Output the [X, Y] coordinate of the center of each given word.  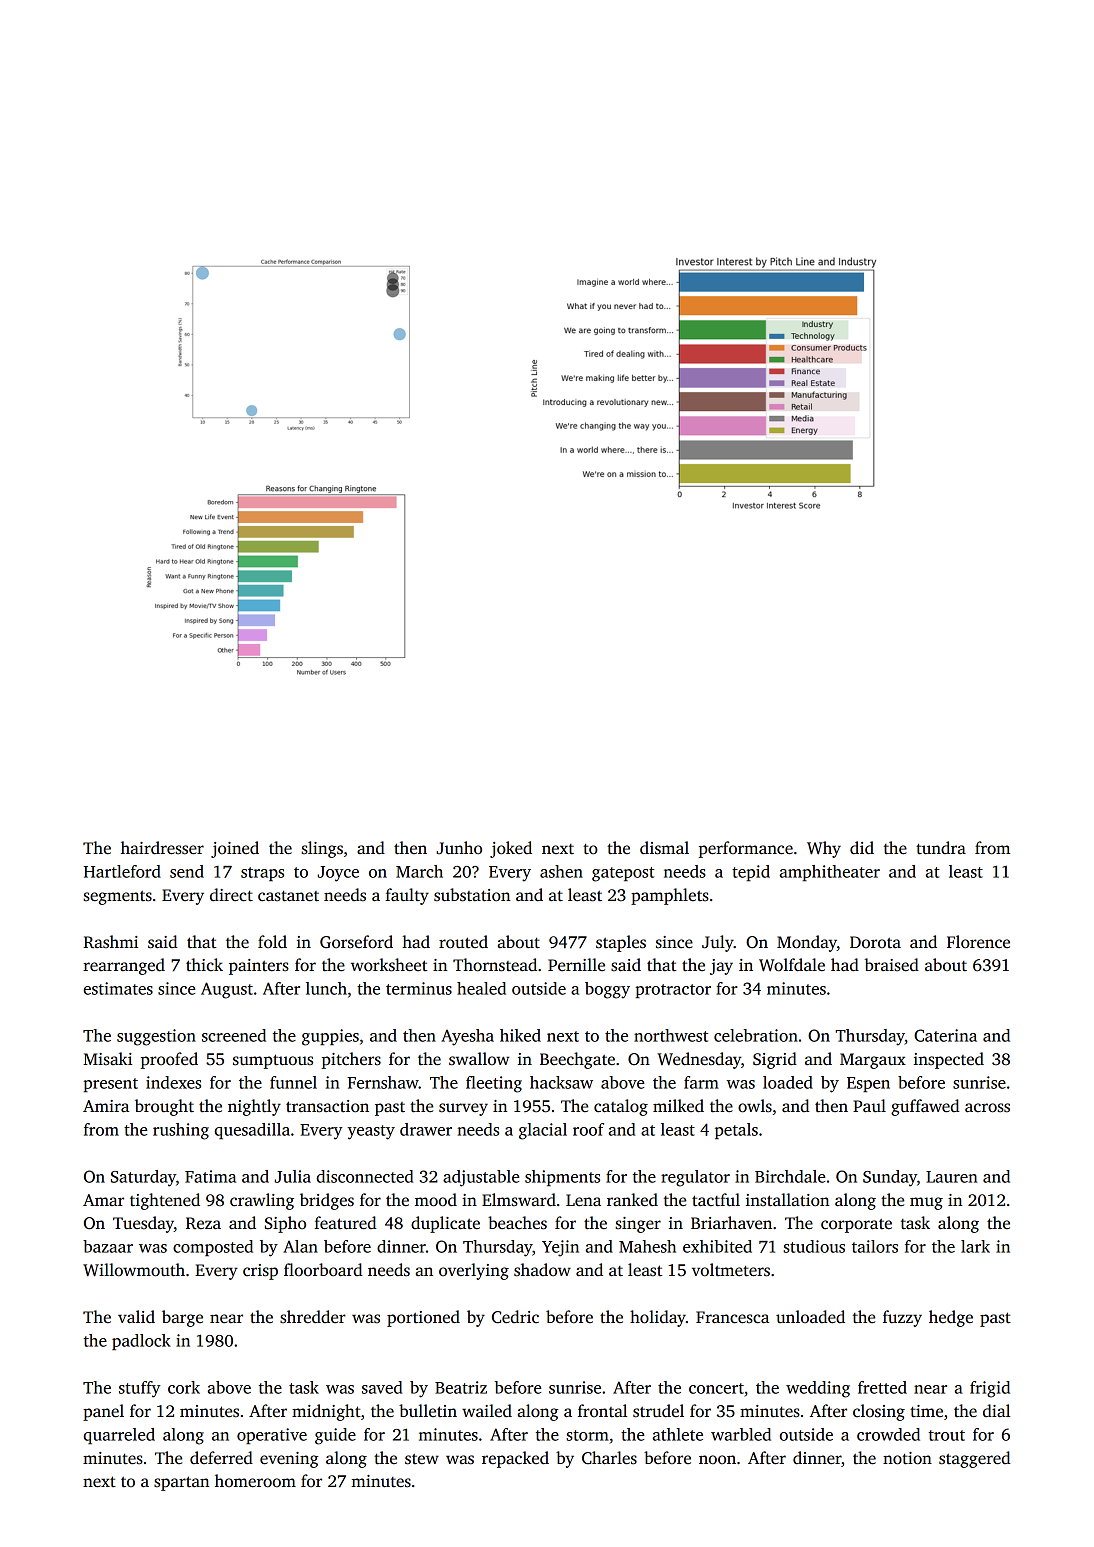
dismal [664, 848]
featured [345, 1223]
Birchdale [790, 1176]
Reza [203, 1223]
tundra [941, 848]
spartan [181, 1483]
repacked [515, 1459]
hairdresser [162, 848]
